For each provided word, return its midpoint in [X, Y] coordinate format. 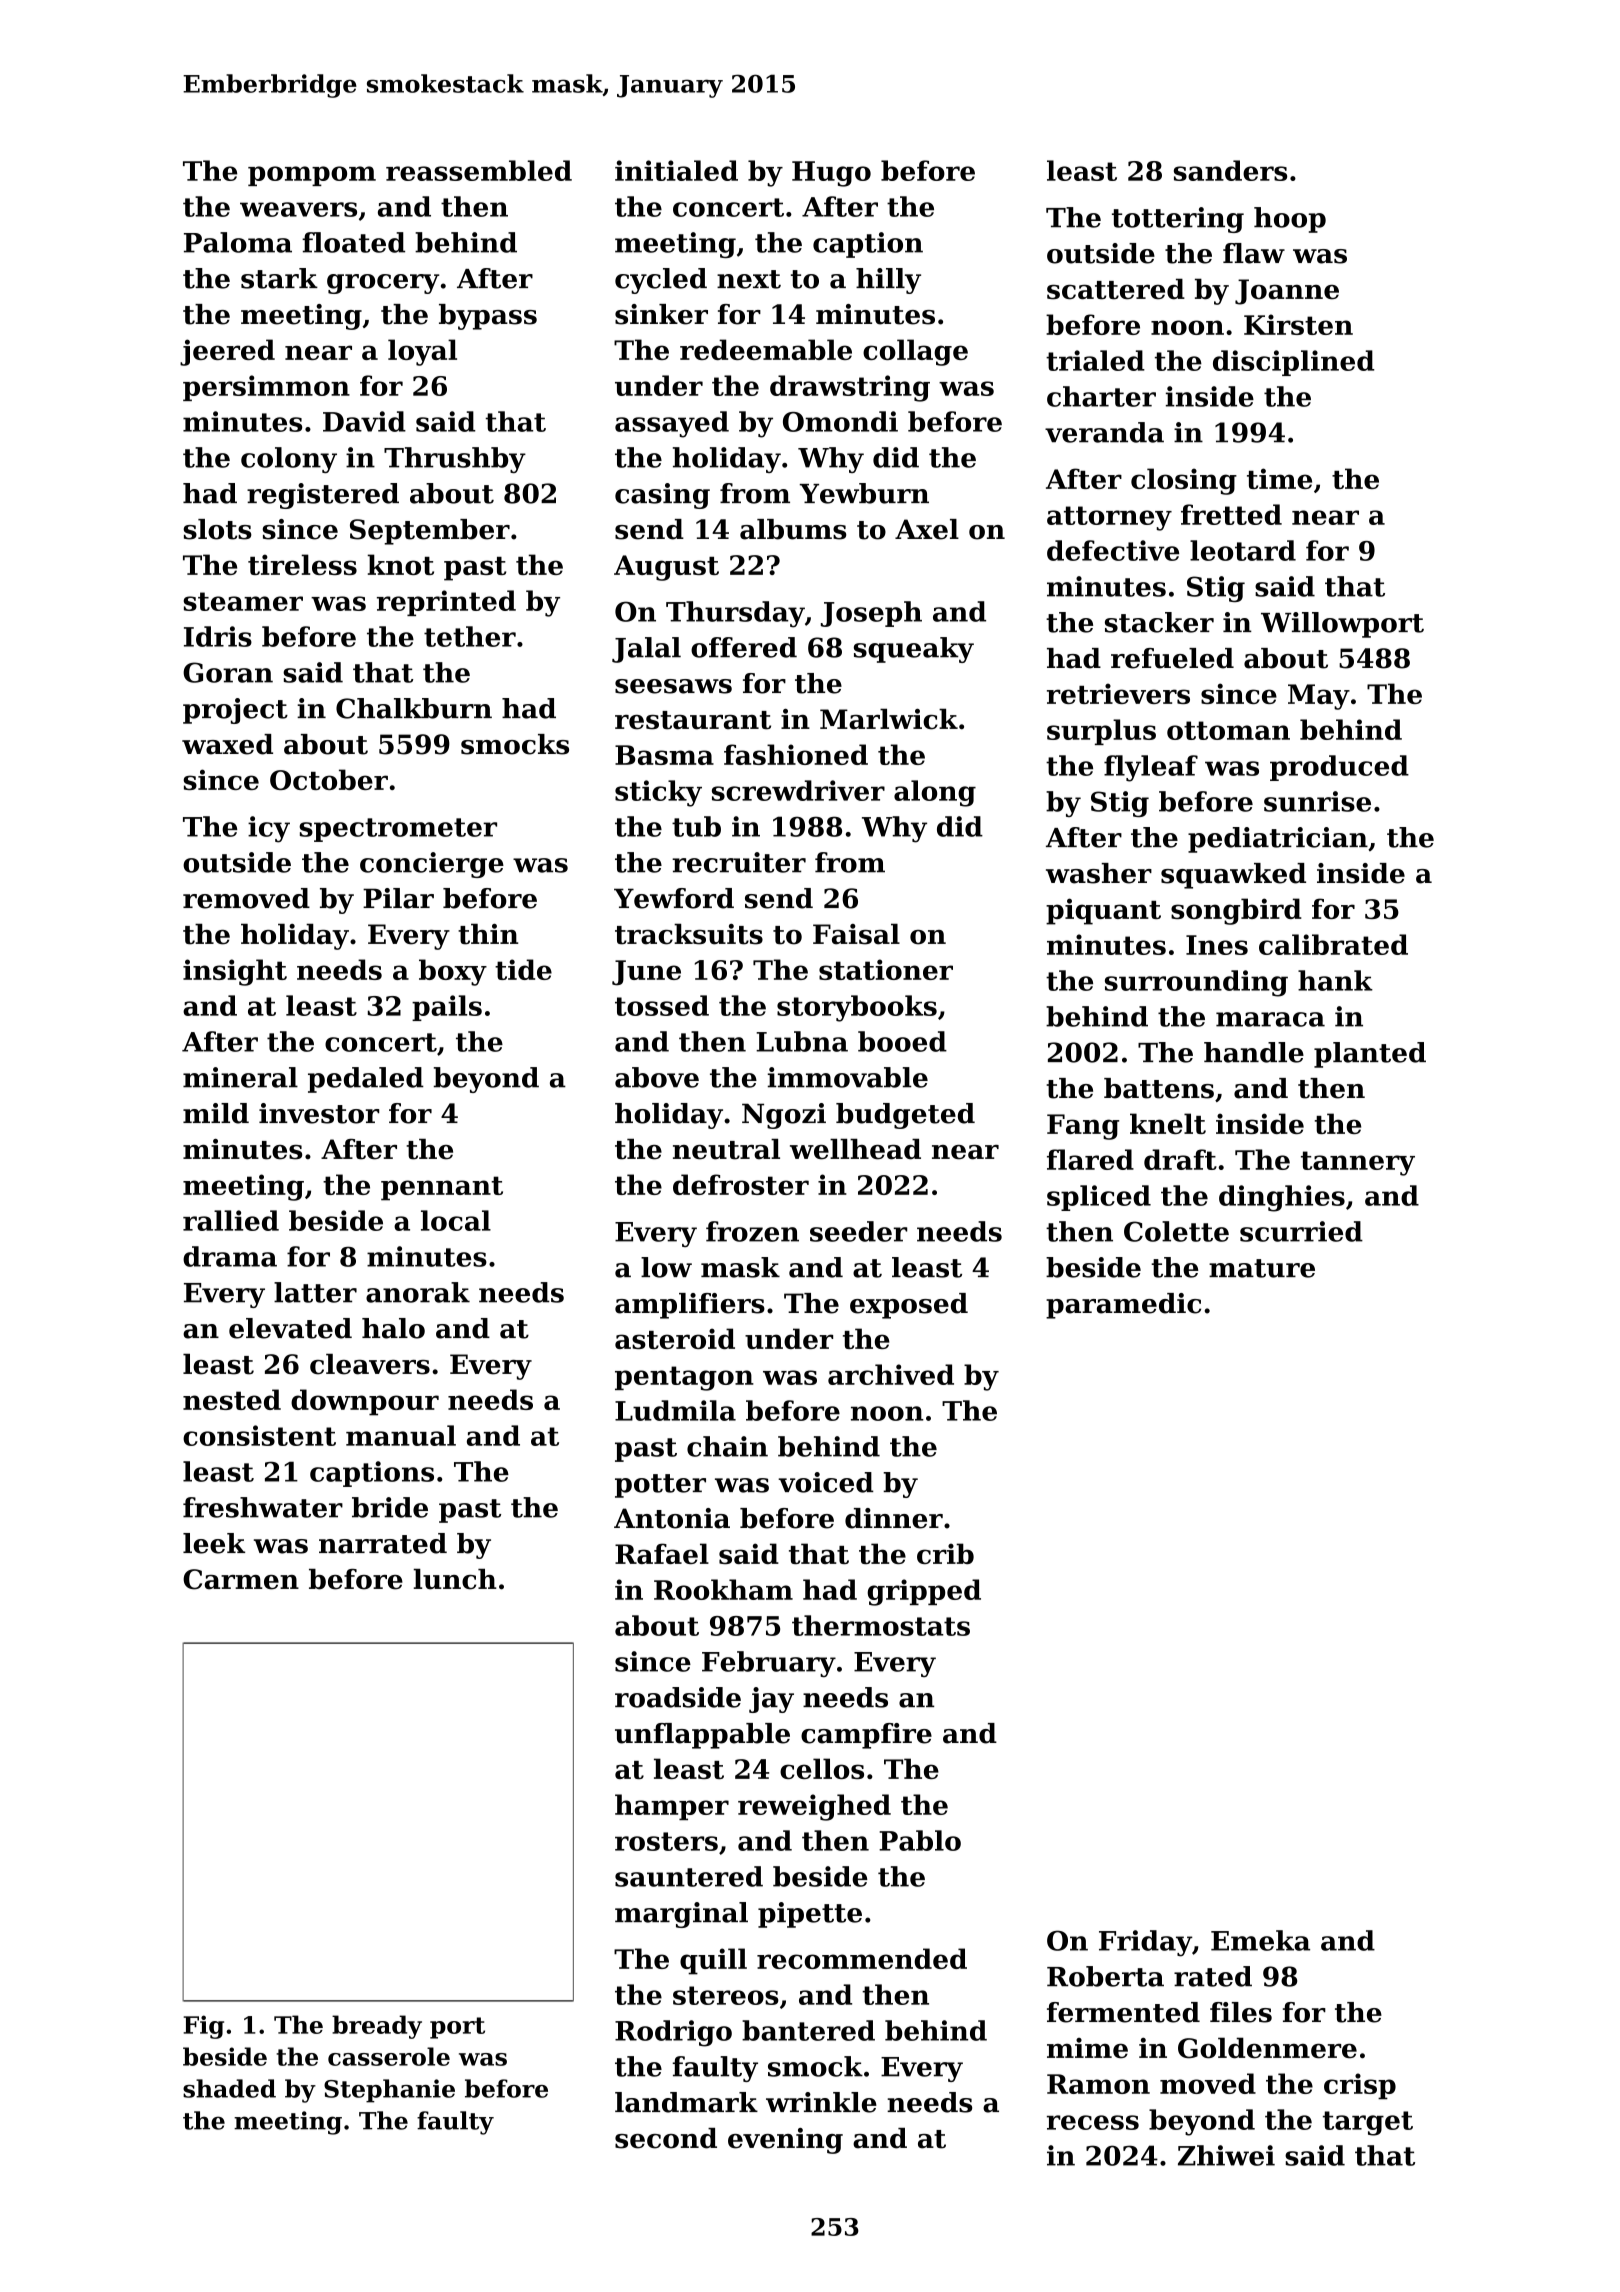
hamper [672, 1807]
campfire [866, 1736]
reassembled [479, 170]
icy [269, 829]
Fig [203, 2027]
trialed [1095, 360]
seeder [858, 1231]
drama [230, 1256]
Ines [1217, 945]
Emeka [1260, 1940]
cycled [661, 281]
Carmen [241, 1579]
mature [1262, 1268]
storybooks [857, 1008]
